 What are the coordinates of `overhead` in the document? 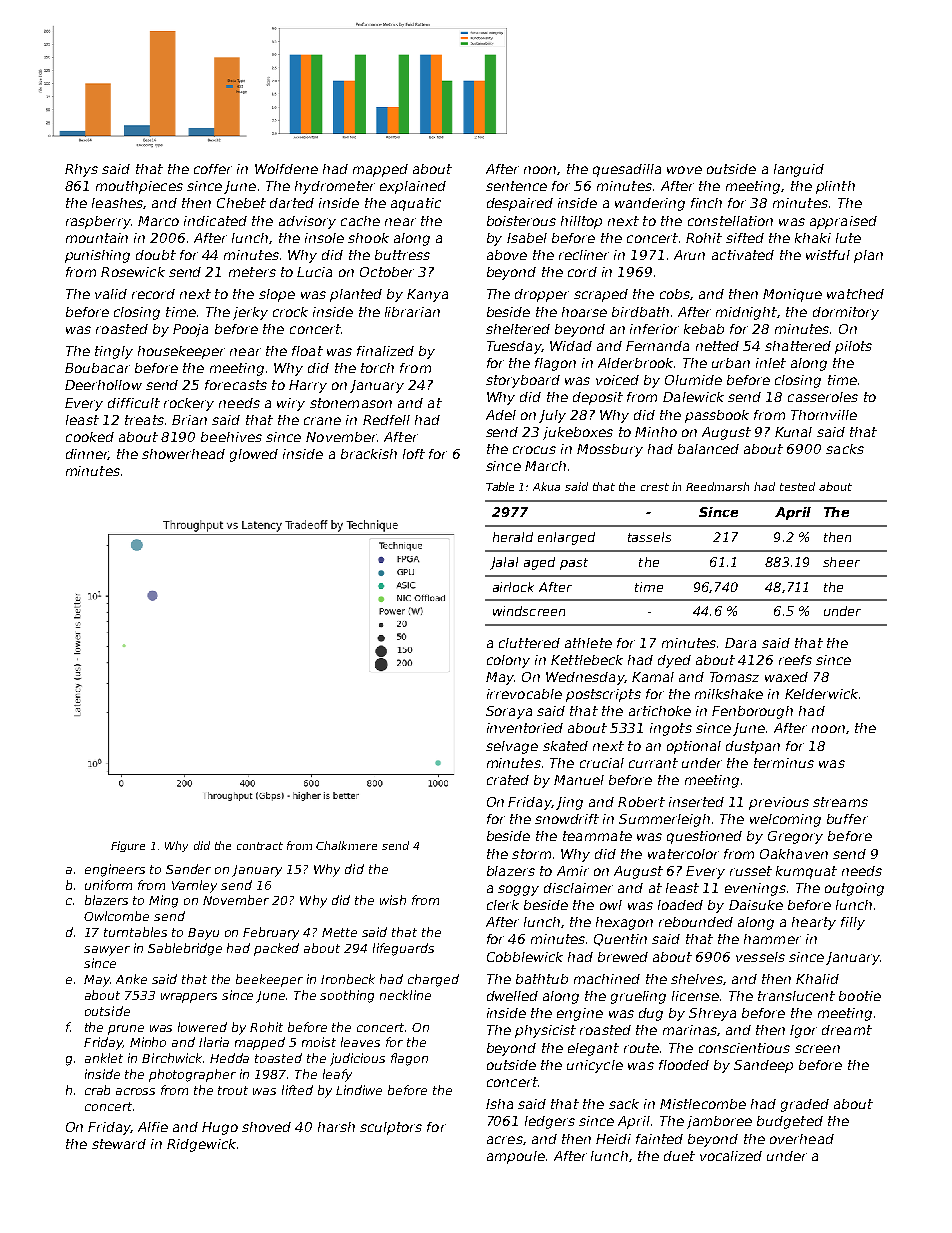 It's located at (802, 1139).
